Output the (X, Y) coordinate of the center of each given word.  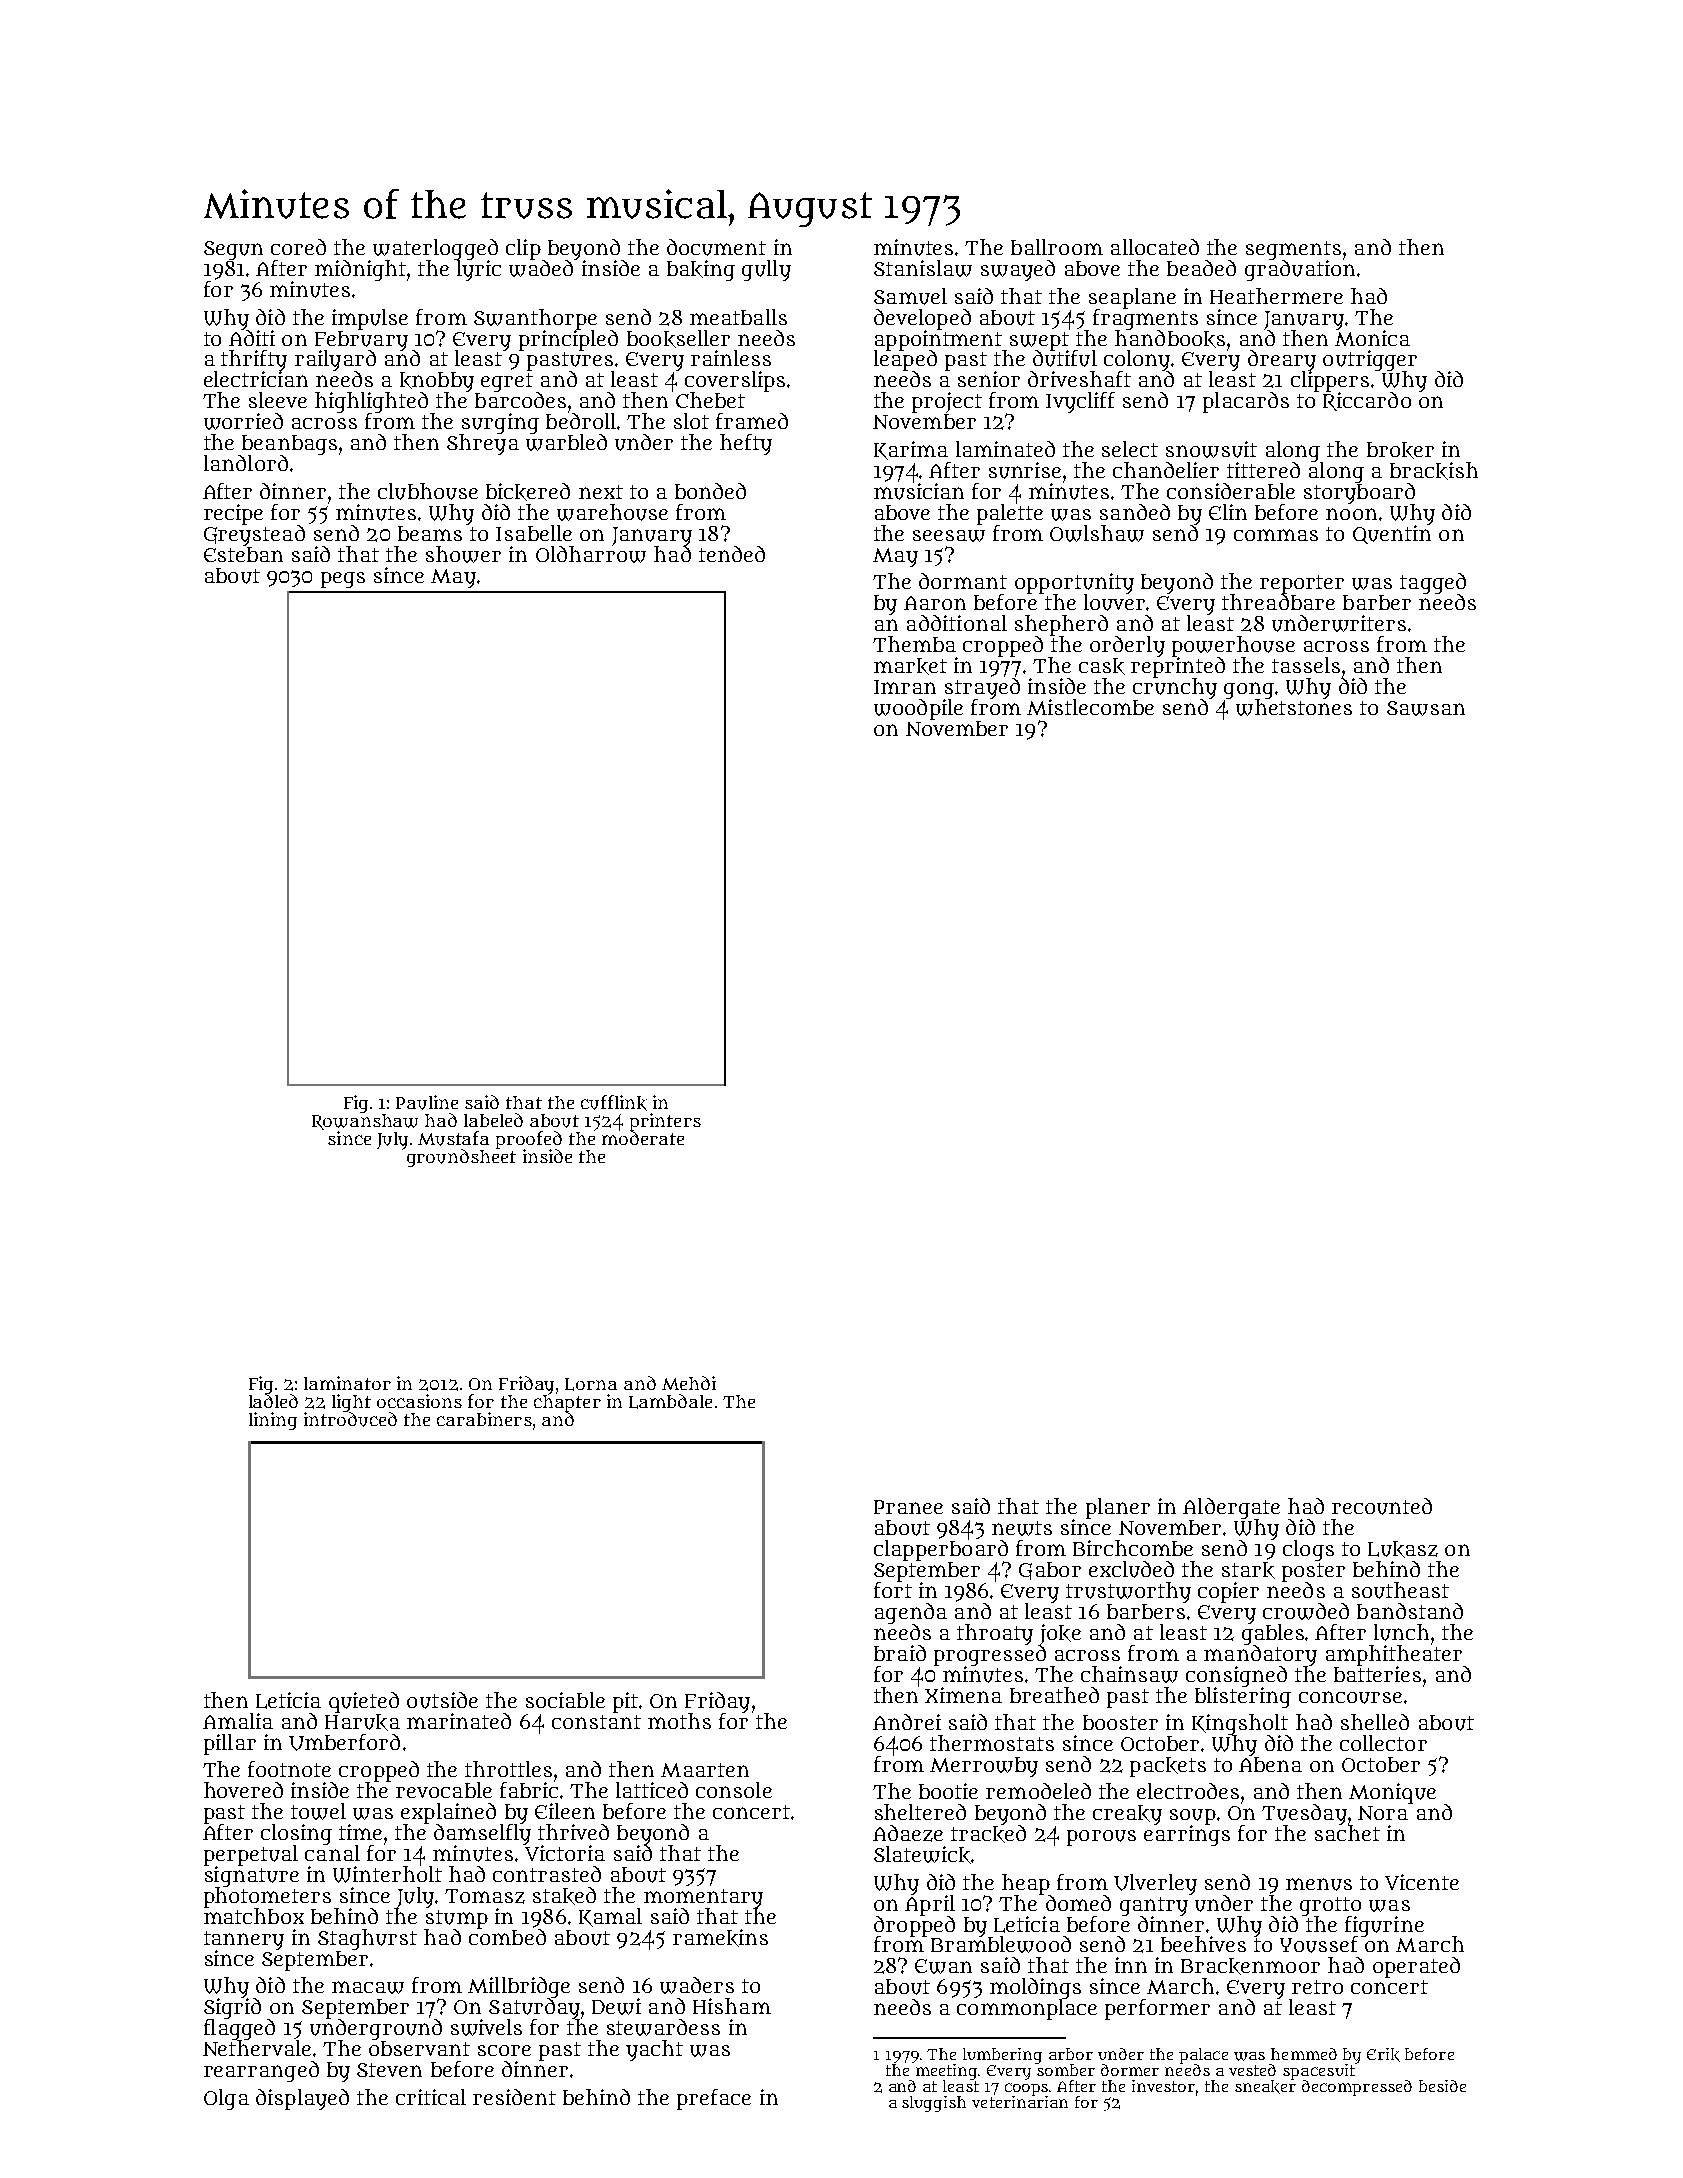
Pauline (427, 1102)
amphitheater (1394, 1655)
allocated (1155, 247)
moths (679, 1721)
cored (298, 247)
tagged (1433, 583)
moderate (643, 1138)
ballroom (1057, 247)
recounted (1382, 1506)
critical (431, 2097)
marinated (459, 1721)
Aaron (935, 603)
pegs (343, 580)
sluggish (934, 2104)
